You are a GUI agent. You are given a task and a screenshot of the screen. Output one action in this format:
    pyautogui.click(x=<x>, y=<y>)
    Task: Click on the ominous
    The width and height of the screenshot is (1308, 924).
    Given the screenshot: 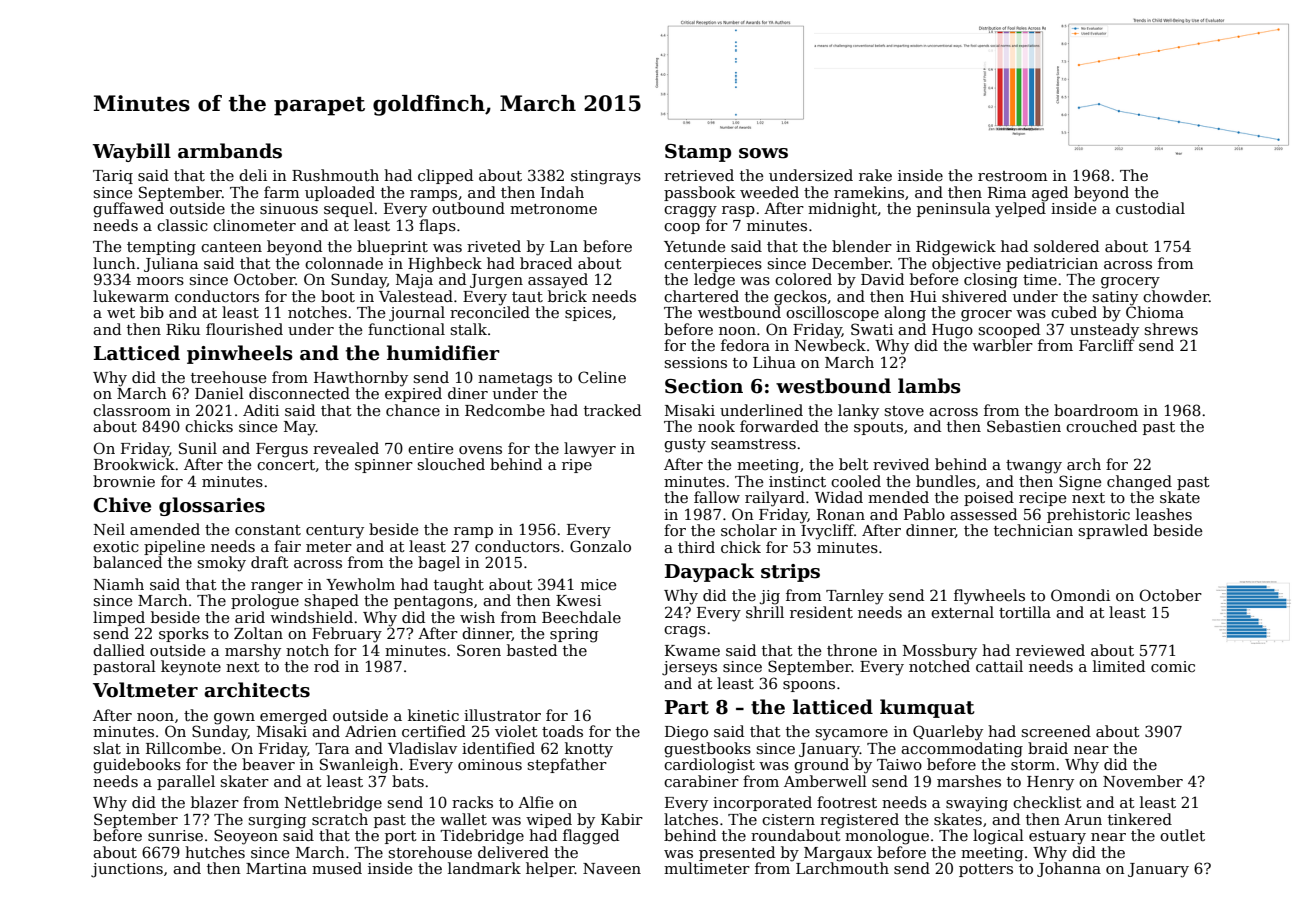 What is the action you would take?
    pyautogui.click(x=490, y=764)
